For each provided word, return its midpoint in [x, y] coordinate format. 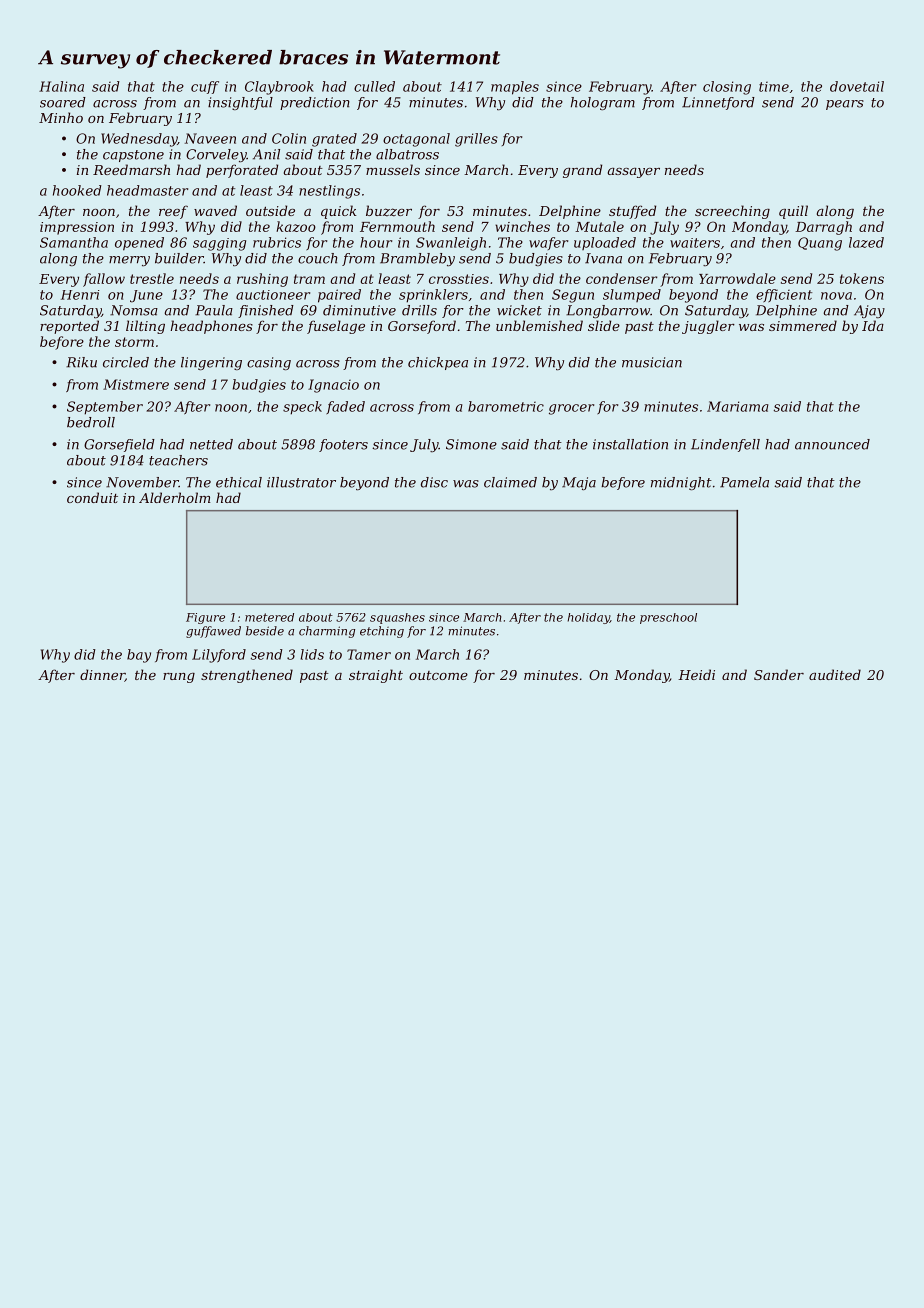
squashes [397, 618]
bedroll [91, 422]
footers [343, 445]
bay [139, 656]
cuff [205, 87]
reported [69, 327]
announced [832, 444]
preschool [668, 618]
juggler [708, 327]
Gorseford [422, 327]
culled [374, 86]
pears [845, 105]
